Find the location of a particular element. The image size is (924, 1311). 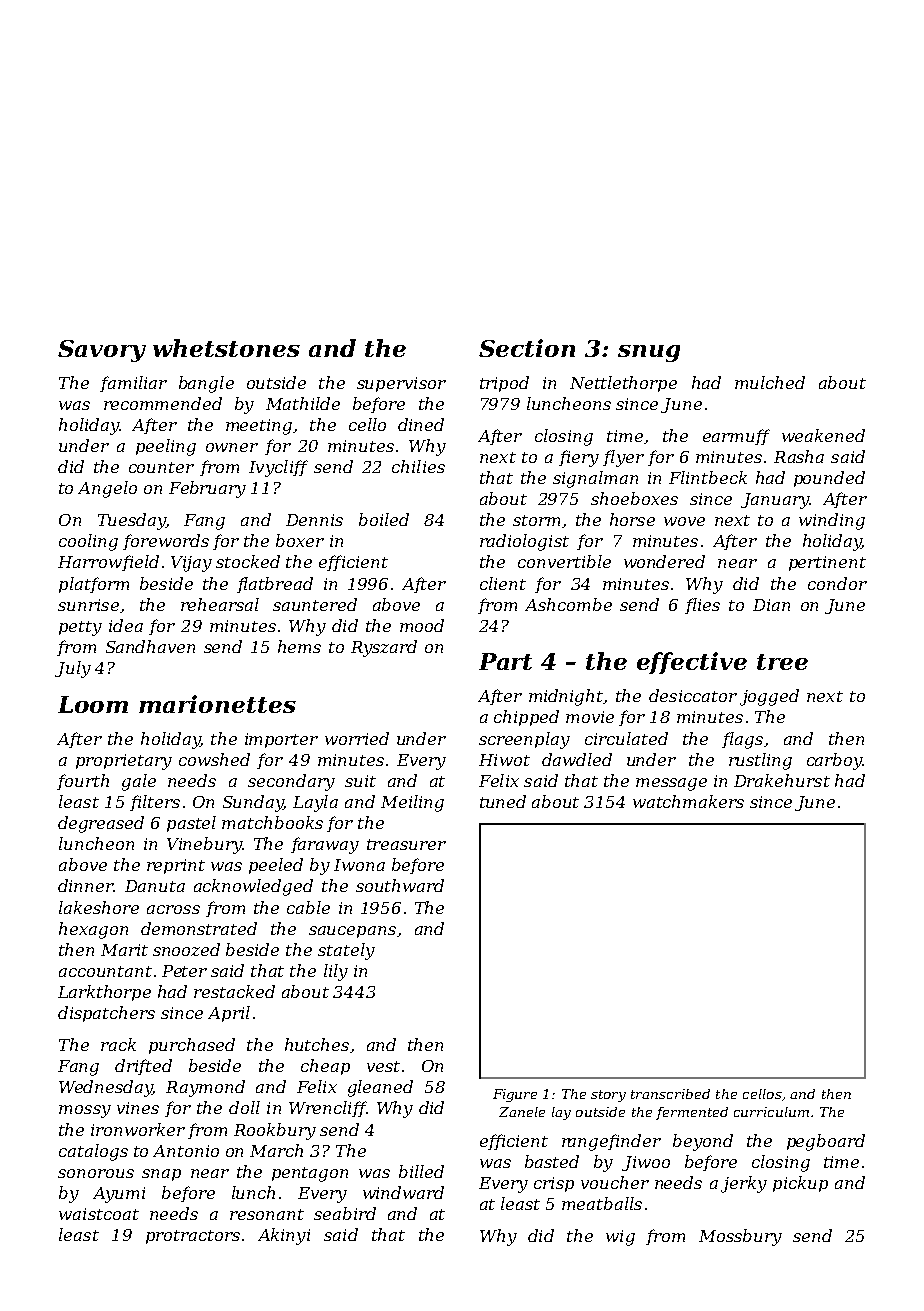

Drakehurst is located at coordinates (782, 780).
